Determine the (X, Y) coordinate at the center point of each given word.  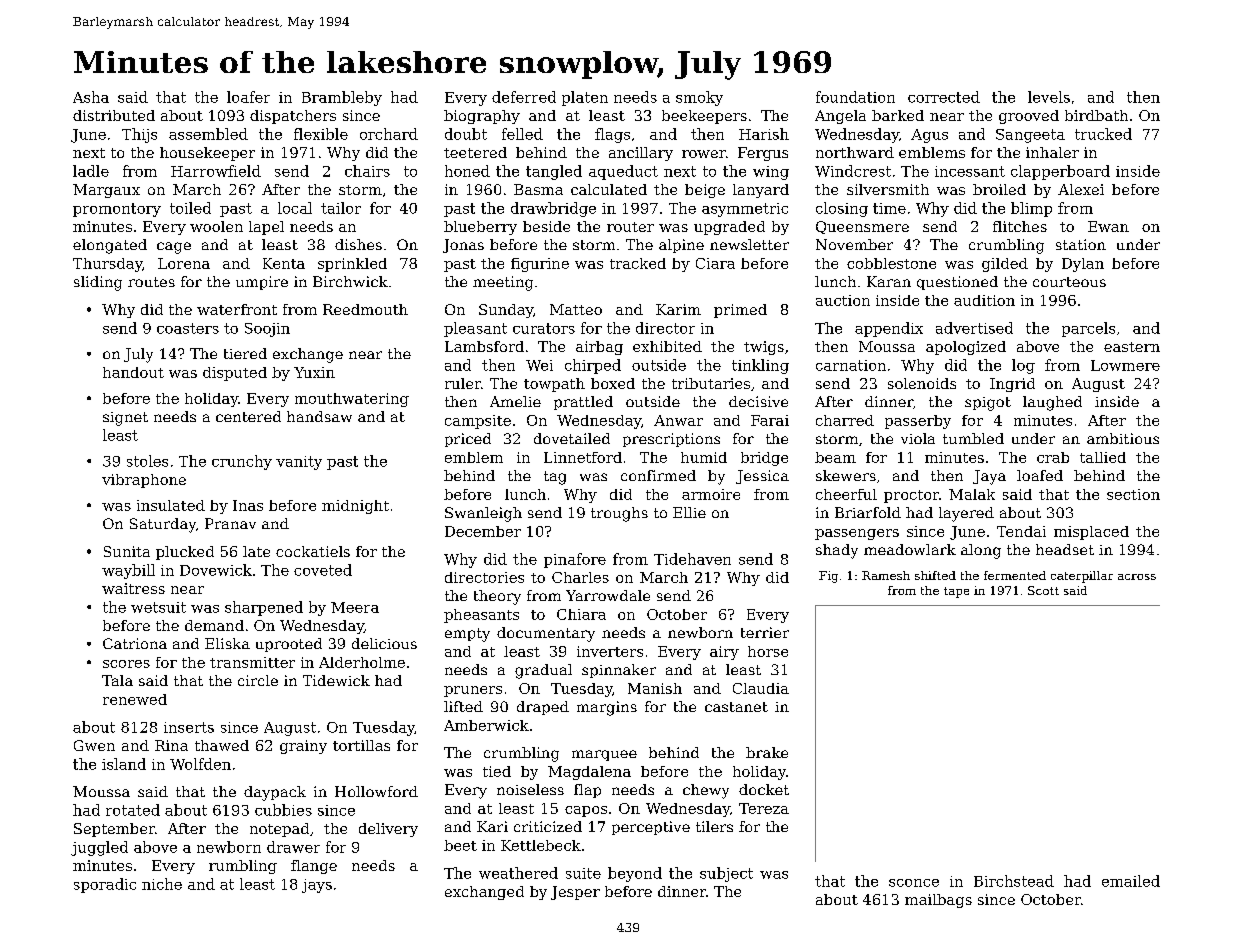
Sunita (127, 551)
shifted (935, 575)
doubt (466, 134)
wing (771, 173)
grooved (1029, 117)
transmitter (252, 662)
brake (767, 752)
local (295, 208)
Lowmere (1125, 365)
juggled (99, 848)
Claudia (761, 688)
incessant (970, 171)
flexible (321, 134)
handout (133, 372)
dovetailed (572, 438)
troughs (619, 514)
